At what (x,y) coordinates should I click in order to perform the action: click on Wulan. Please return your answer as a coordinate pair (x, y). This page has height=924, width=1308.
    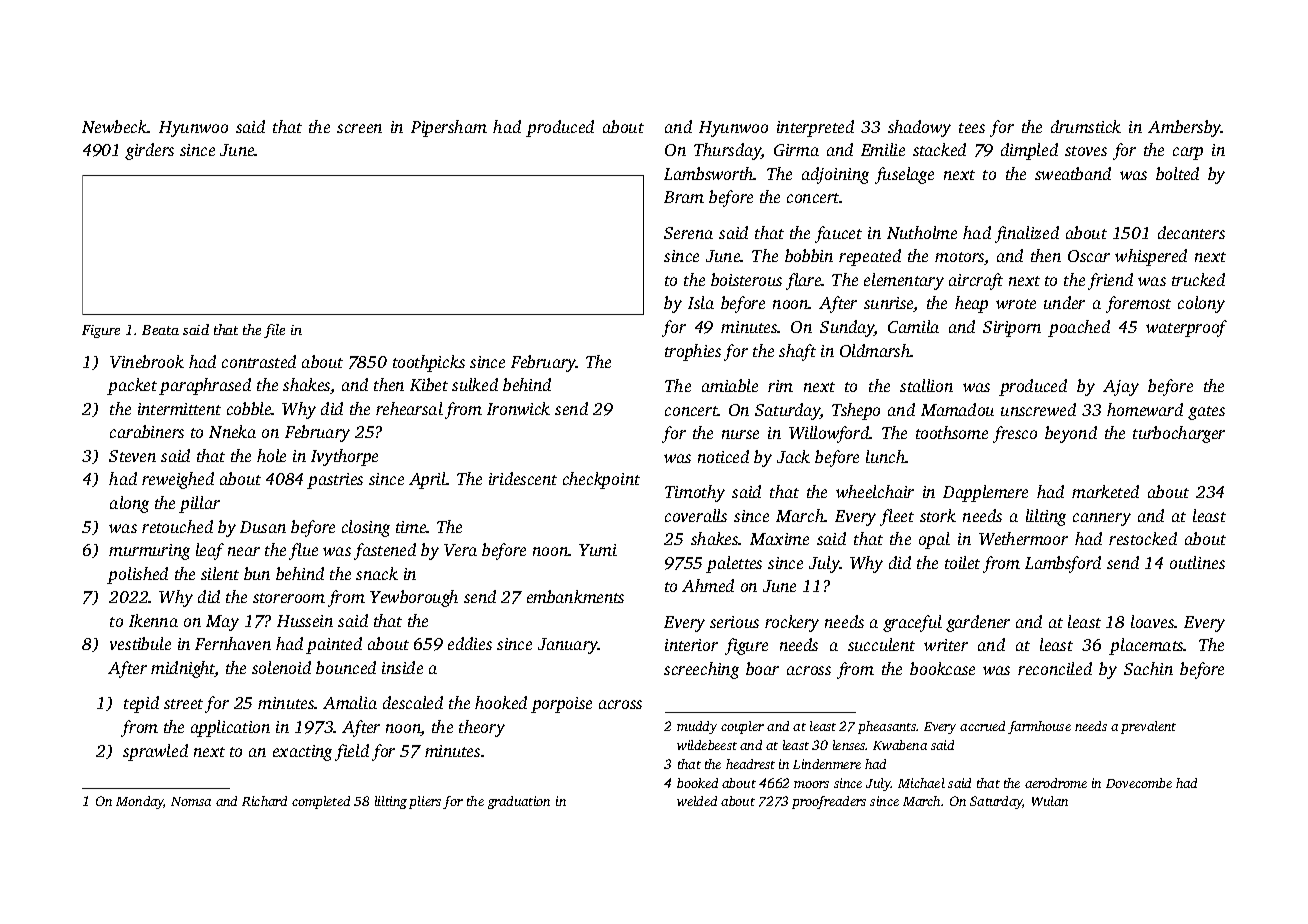
    Looking at the image, I should click on (1050, 801).
